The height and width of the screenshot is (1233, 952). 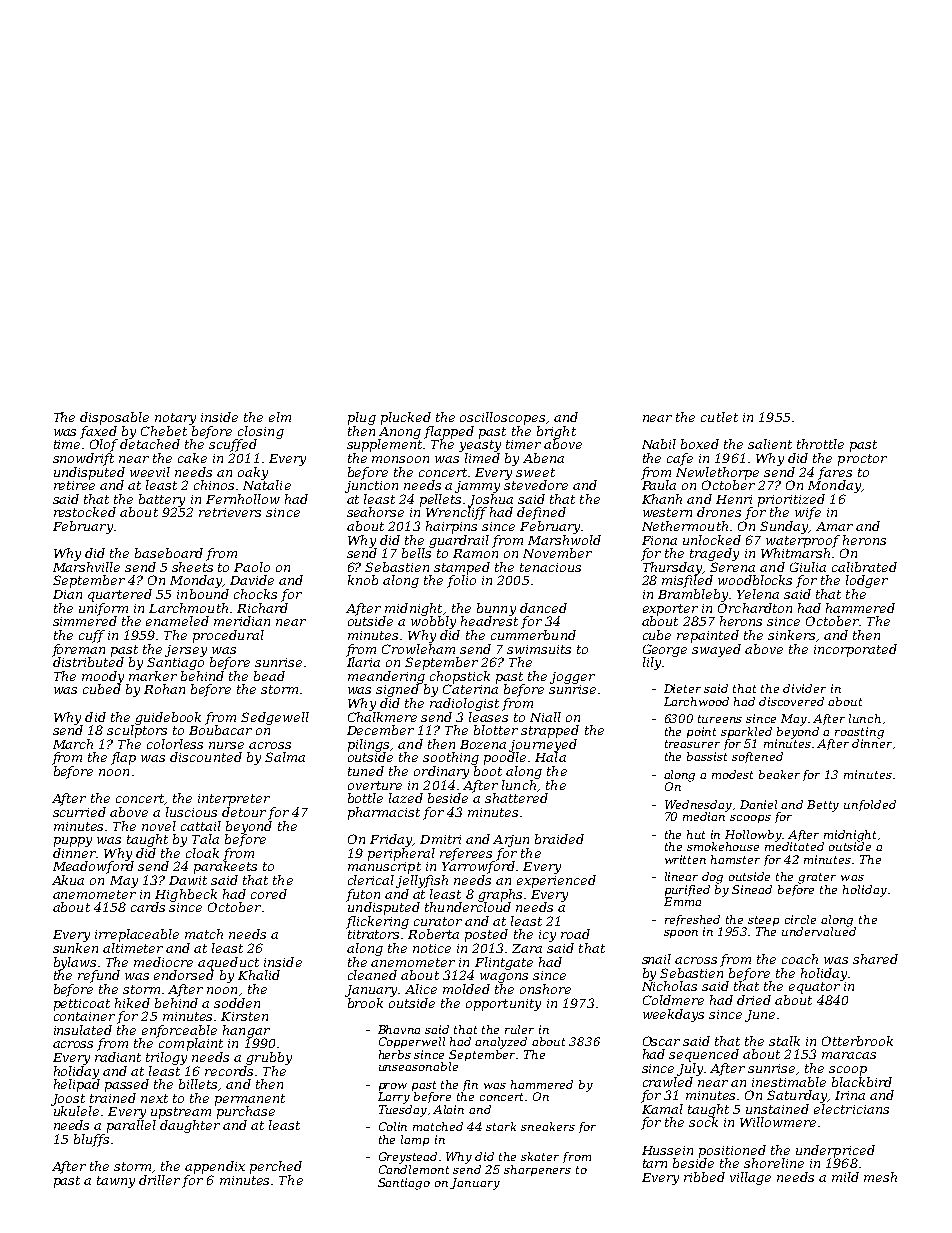 What do you see at coordinates (470, 689) in the screenshot?
I see `Caterina` at bounding box center [470, 689].
